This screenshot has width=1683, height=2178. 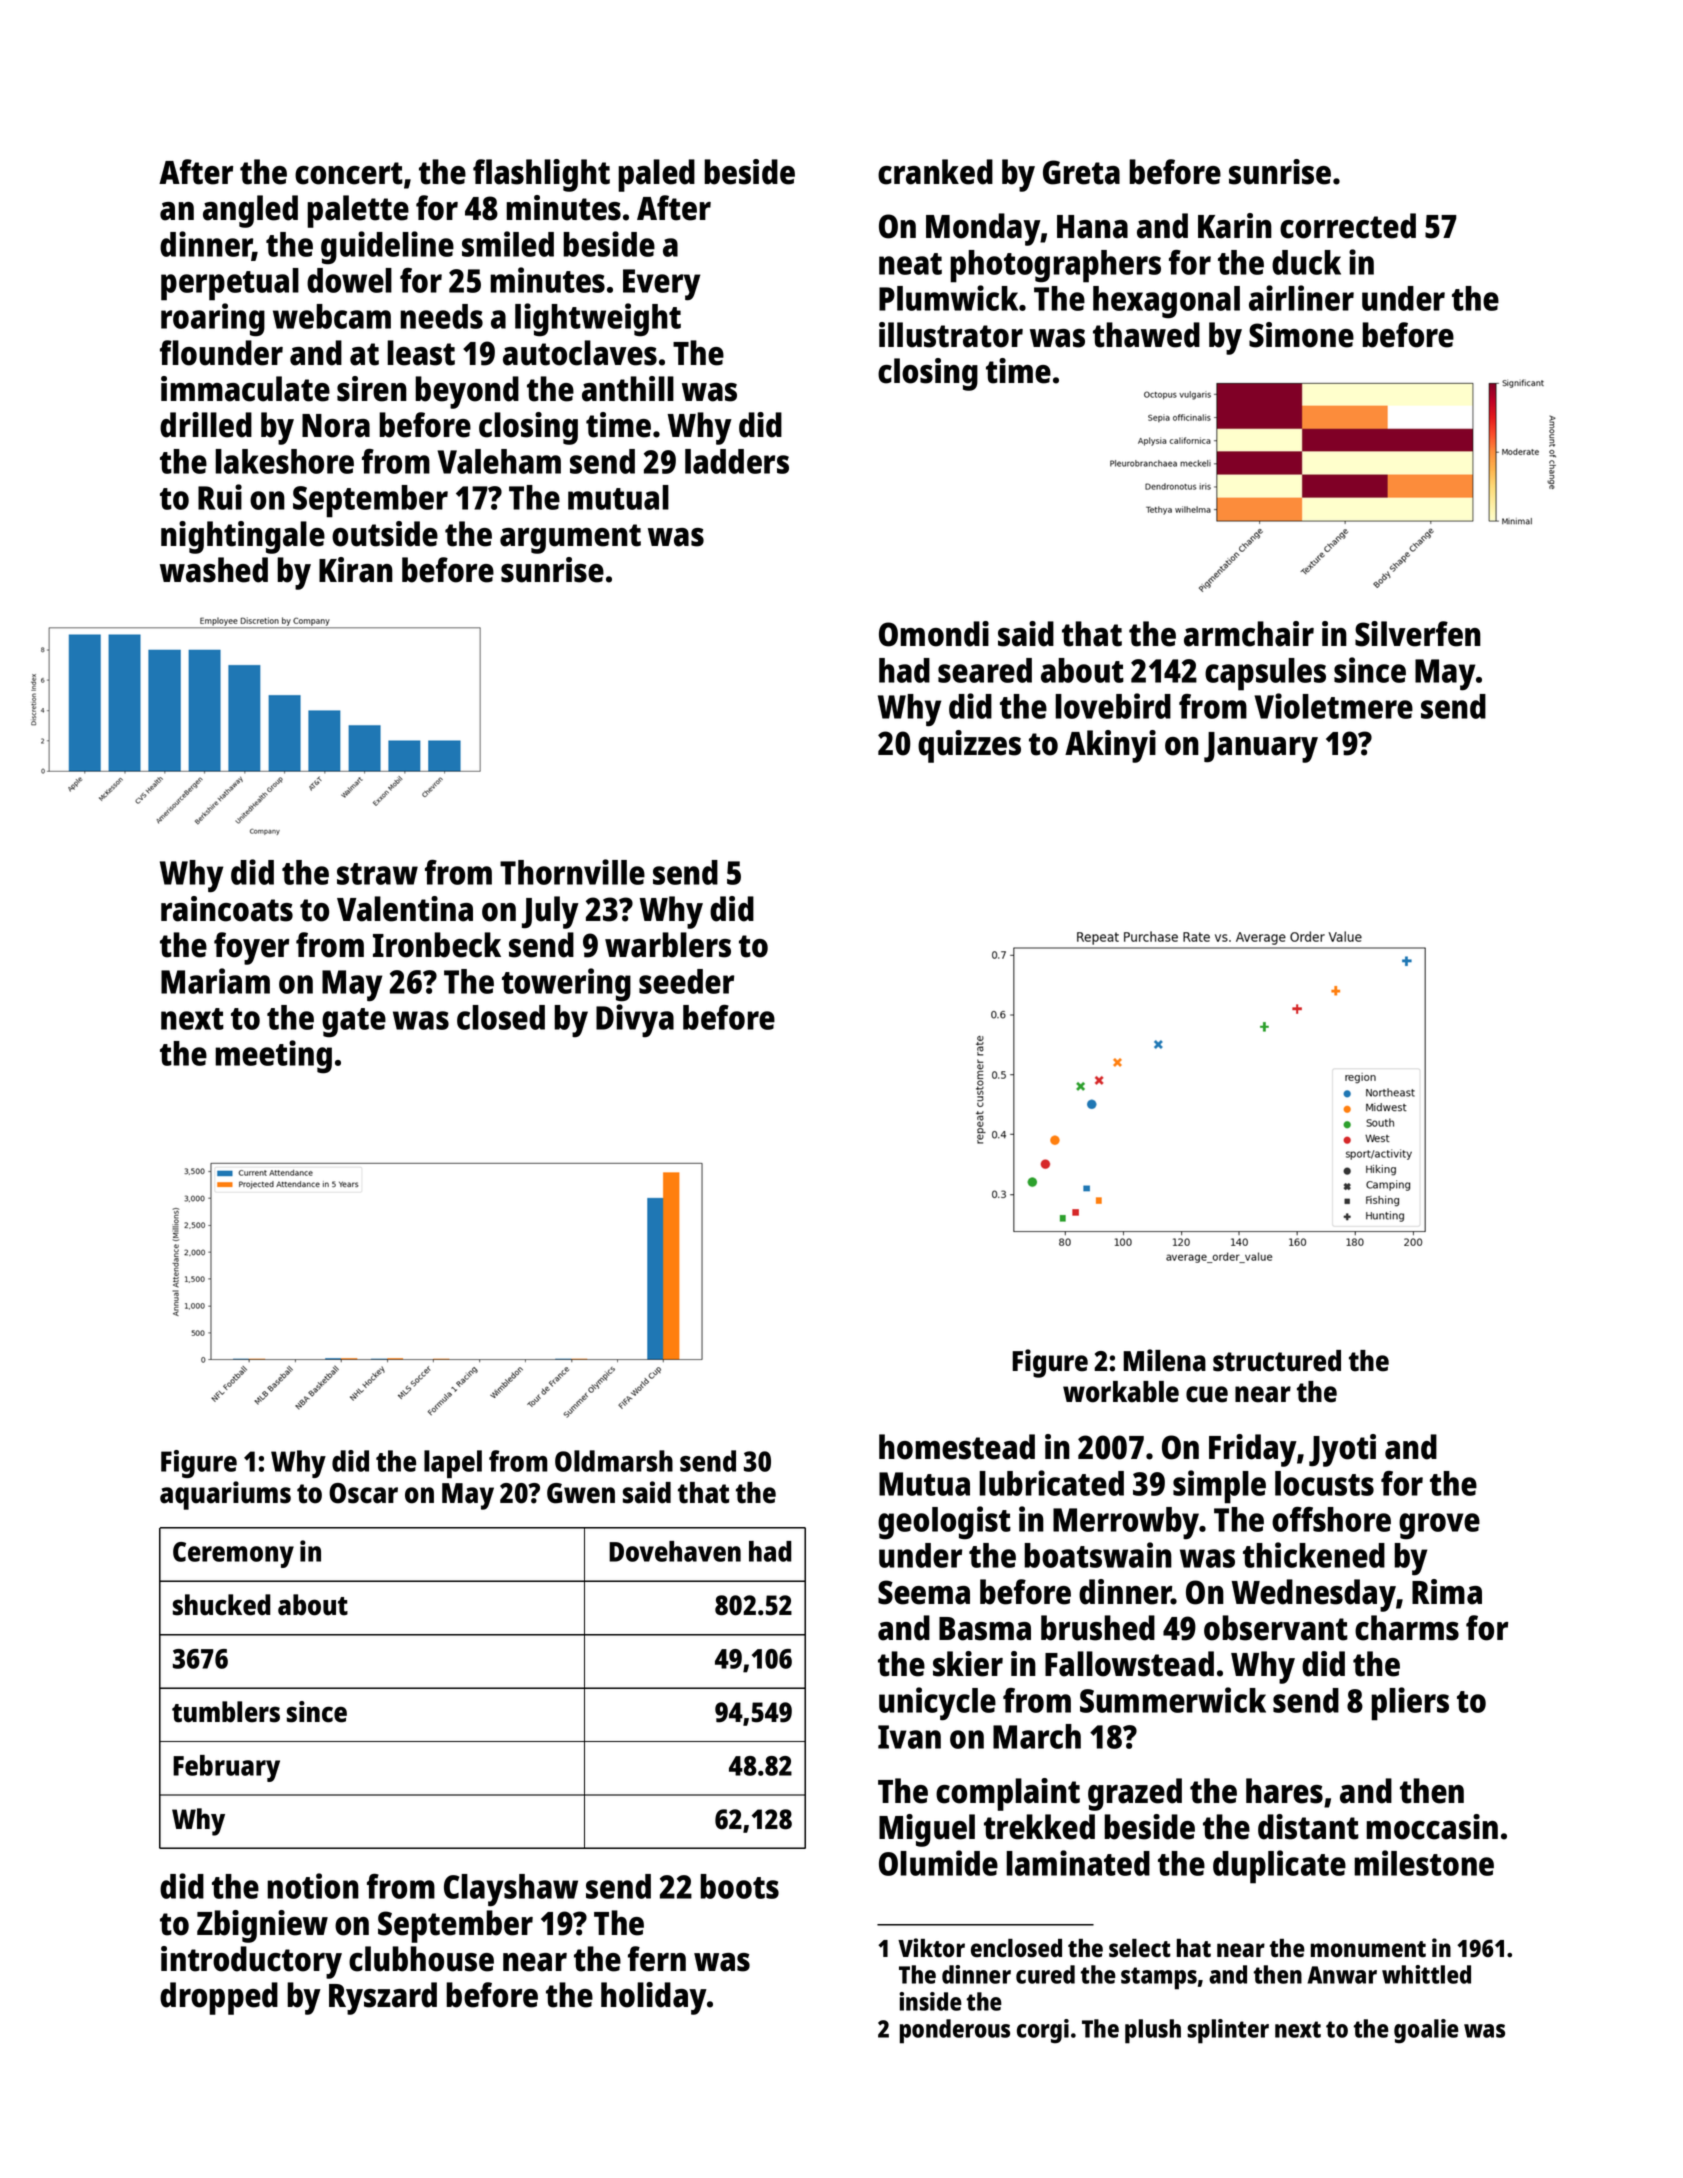 I want to click on ponderous, so click(x=955, y=2031).
